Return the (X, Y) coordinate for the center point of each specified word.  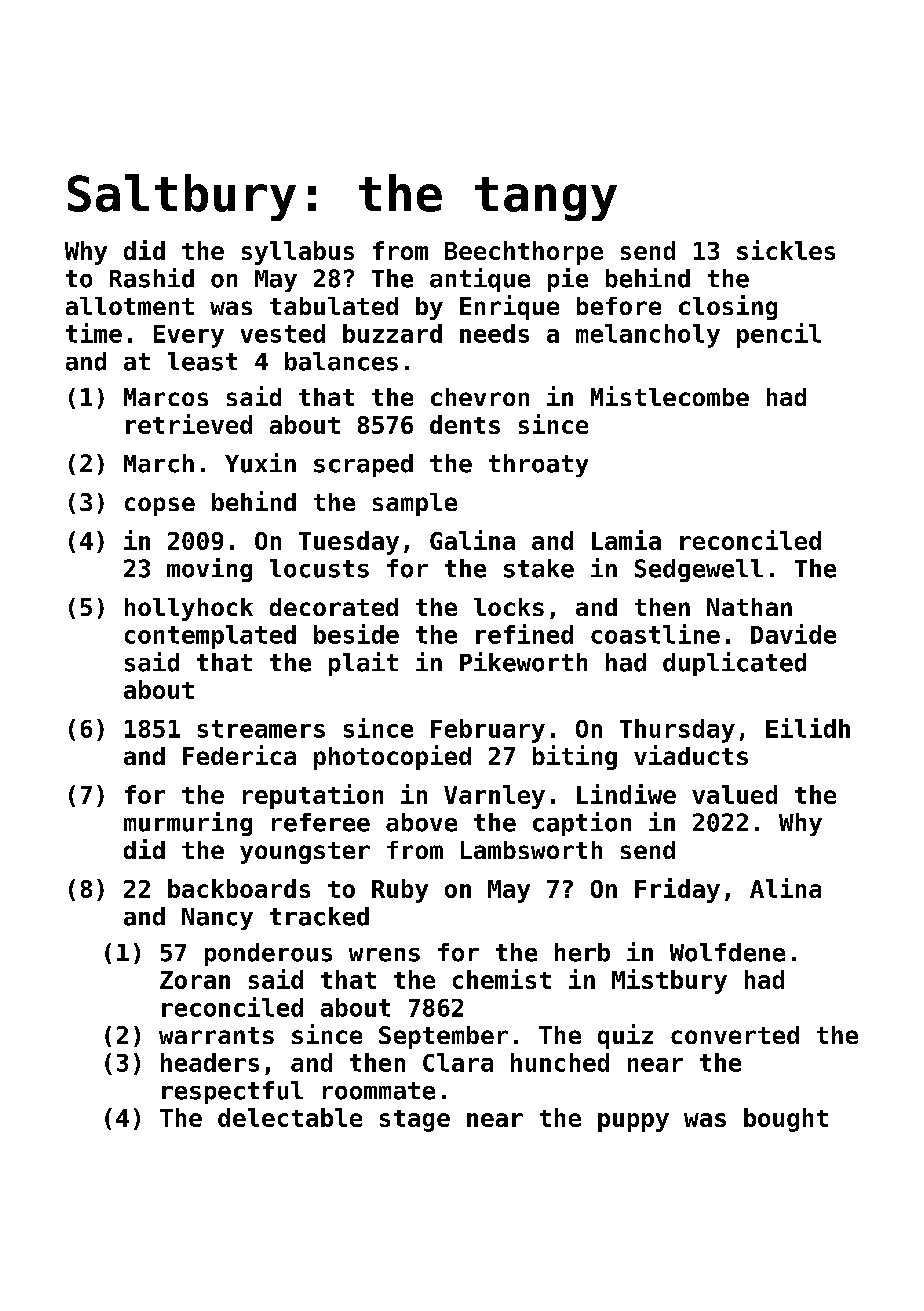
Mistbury (669, 981)
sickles (786, 250)
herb (582, 952)
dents (465, 424)
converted (735, 1035)
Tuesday (349, 543)
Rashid (152, 278)
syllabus (298, 253)
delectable (290, 1117)
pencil (779, 335)
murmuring (188, 824)
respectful (232, 1092)
